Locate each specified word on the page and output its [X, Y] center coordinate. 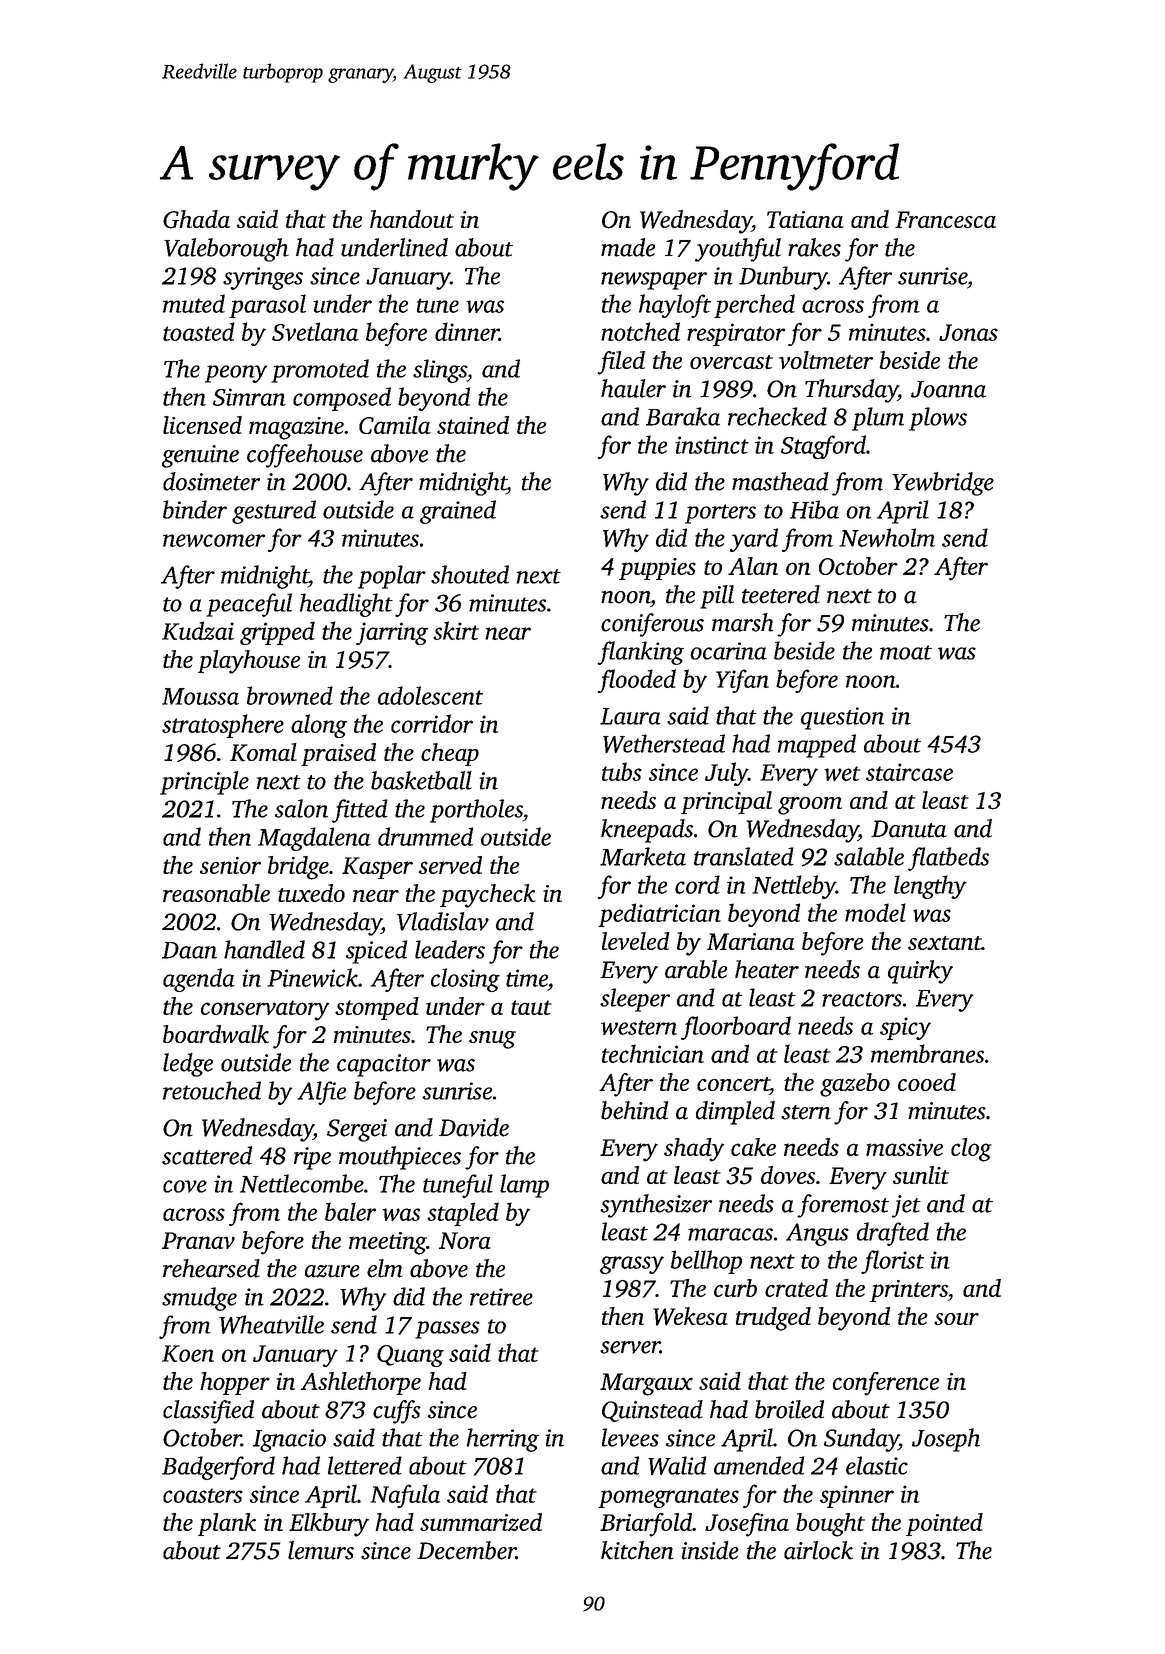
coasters [203, 1495]
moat [906, 652]
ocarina [728, 651]
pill [717, 597]
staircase [909, 772]
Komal [263, 752]
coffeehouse [305, 456]
